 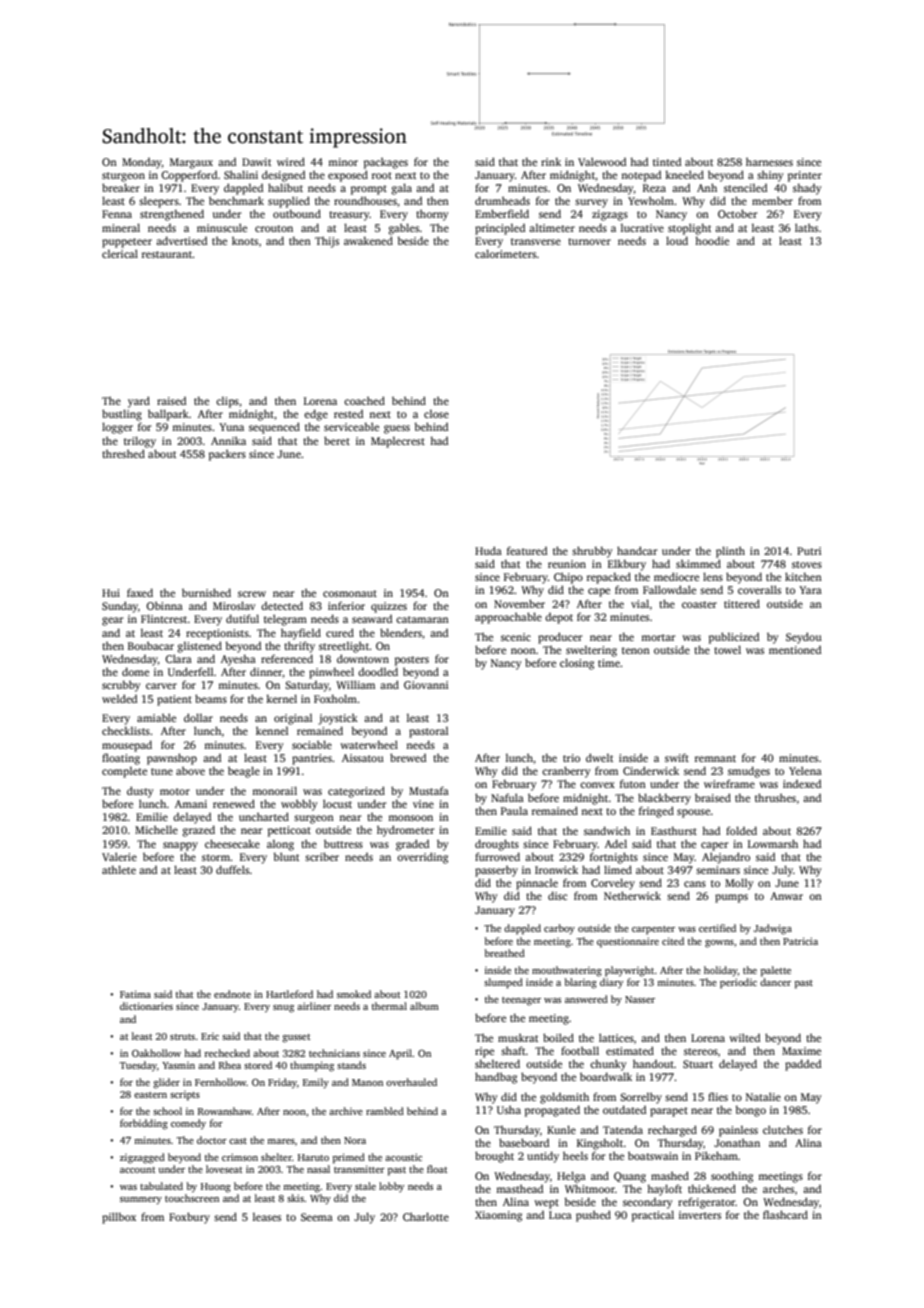 What do you see at coordinates (386, 163) in the image?
I see `packages` at bounding box center [386, 163].
